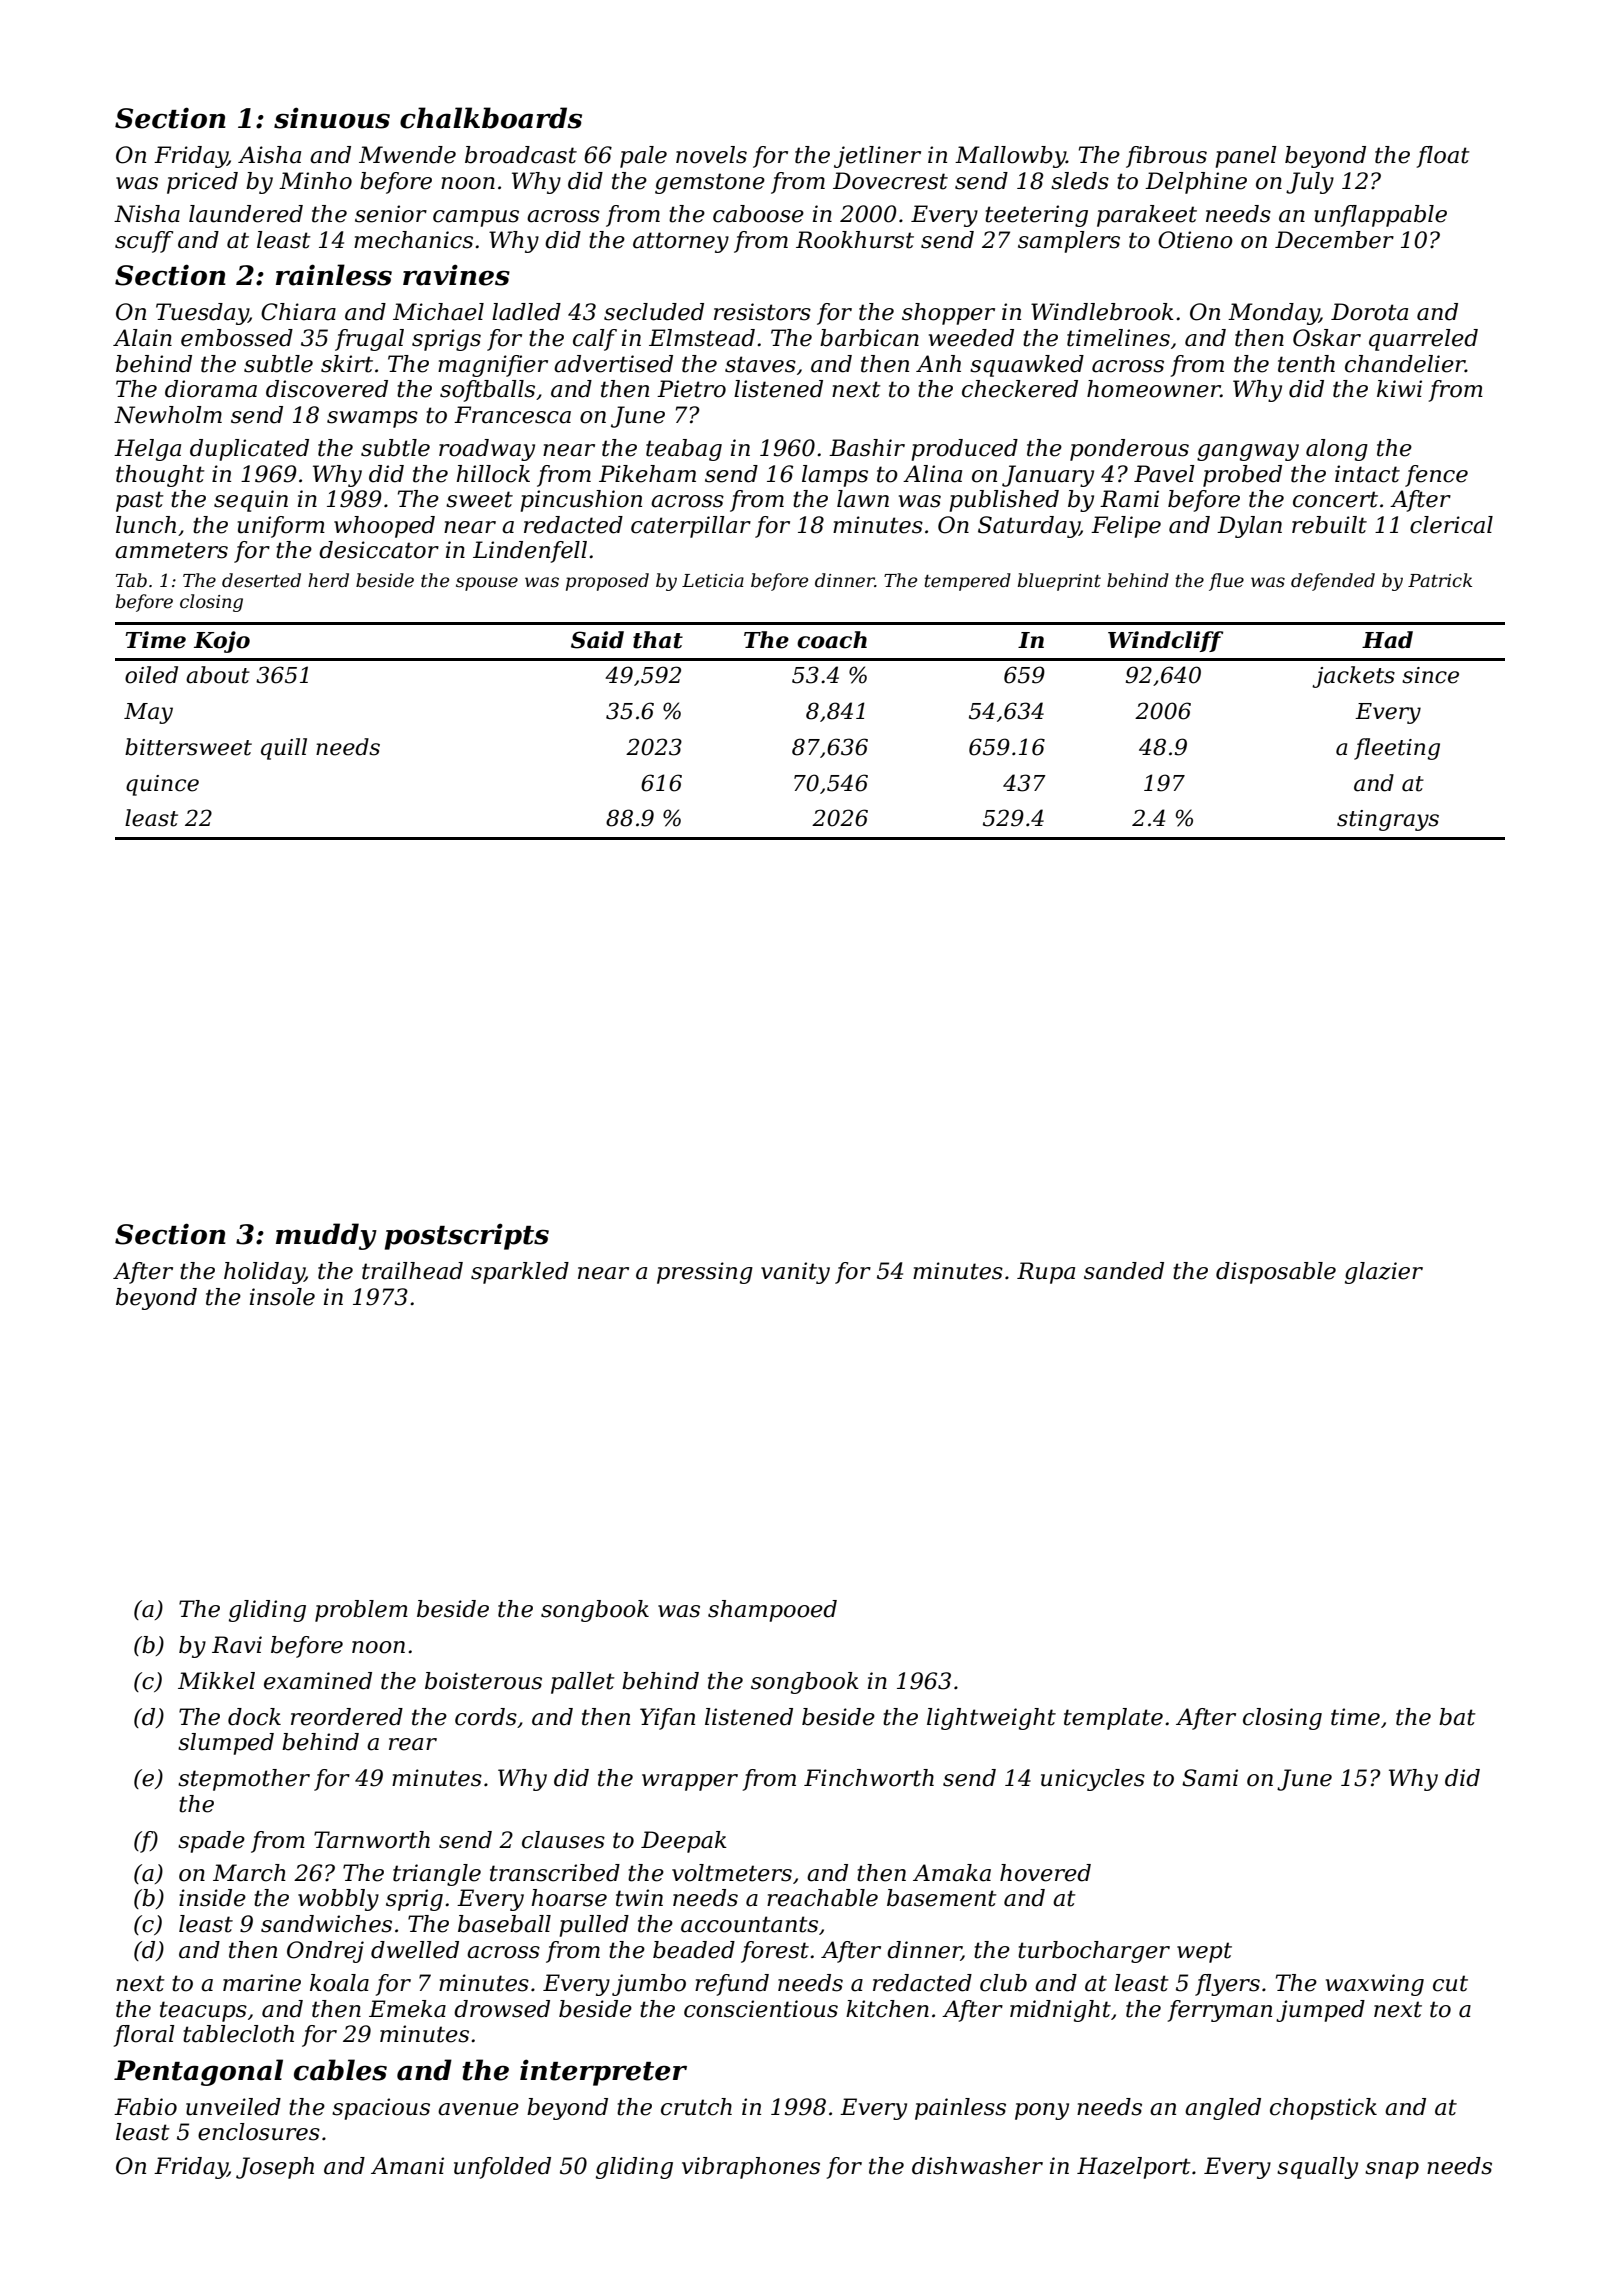 This image has width=1620, height=2292. I want to click on that, so click(658, 640).
